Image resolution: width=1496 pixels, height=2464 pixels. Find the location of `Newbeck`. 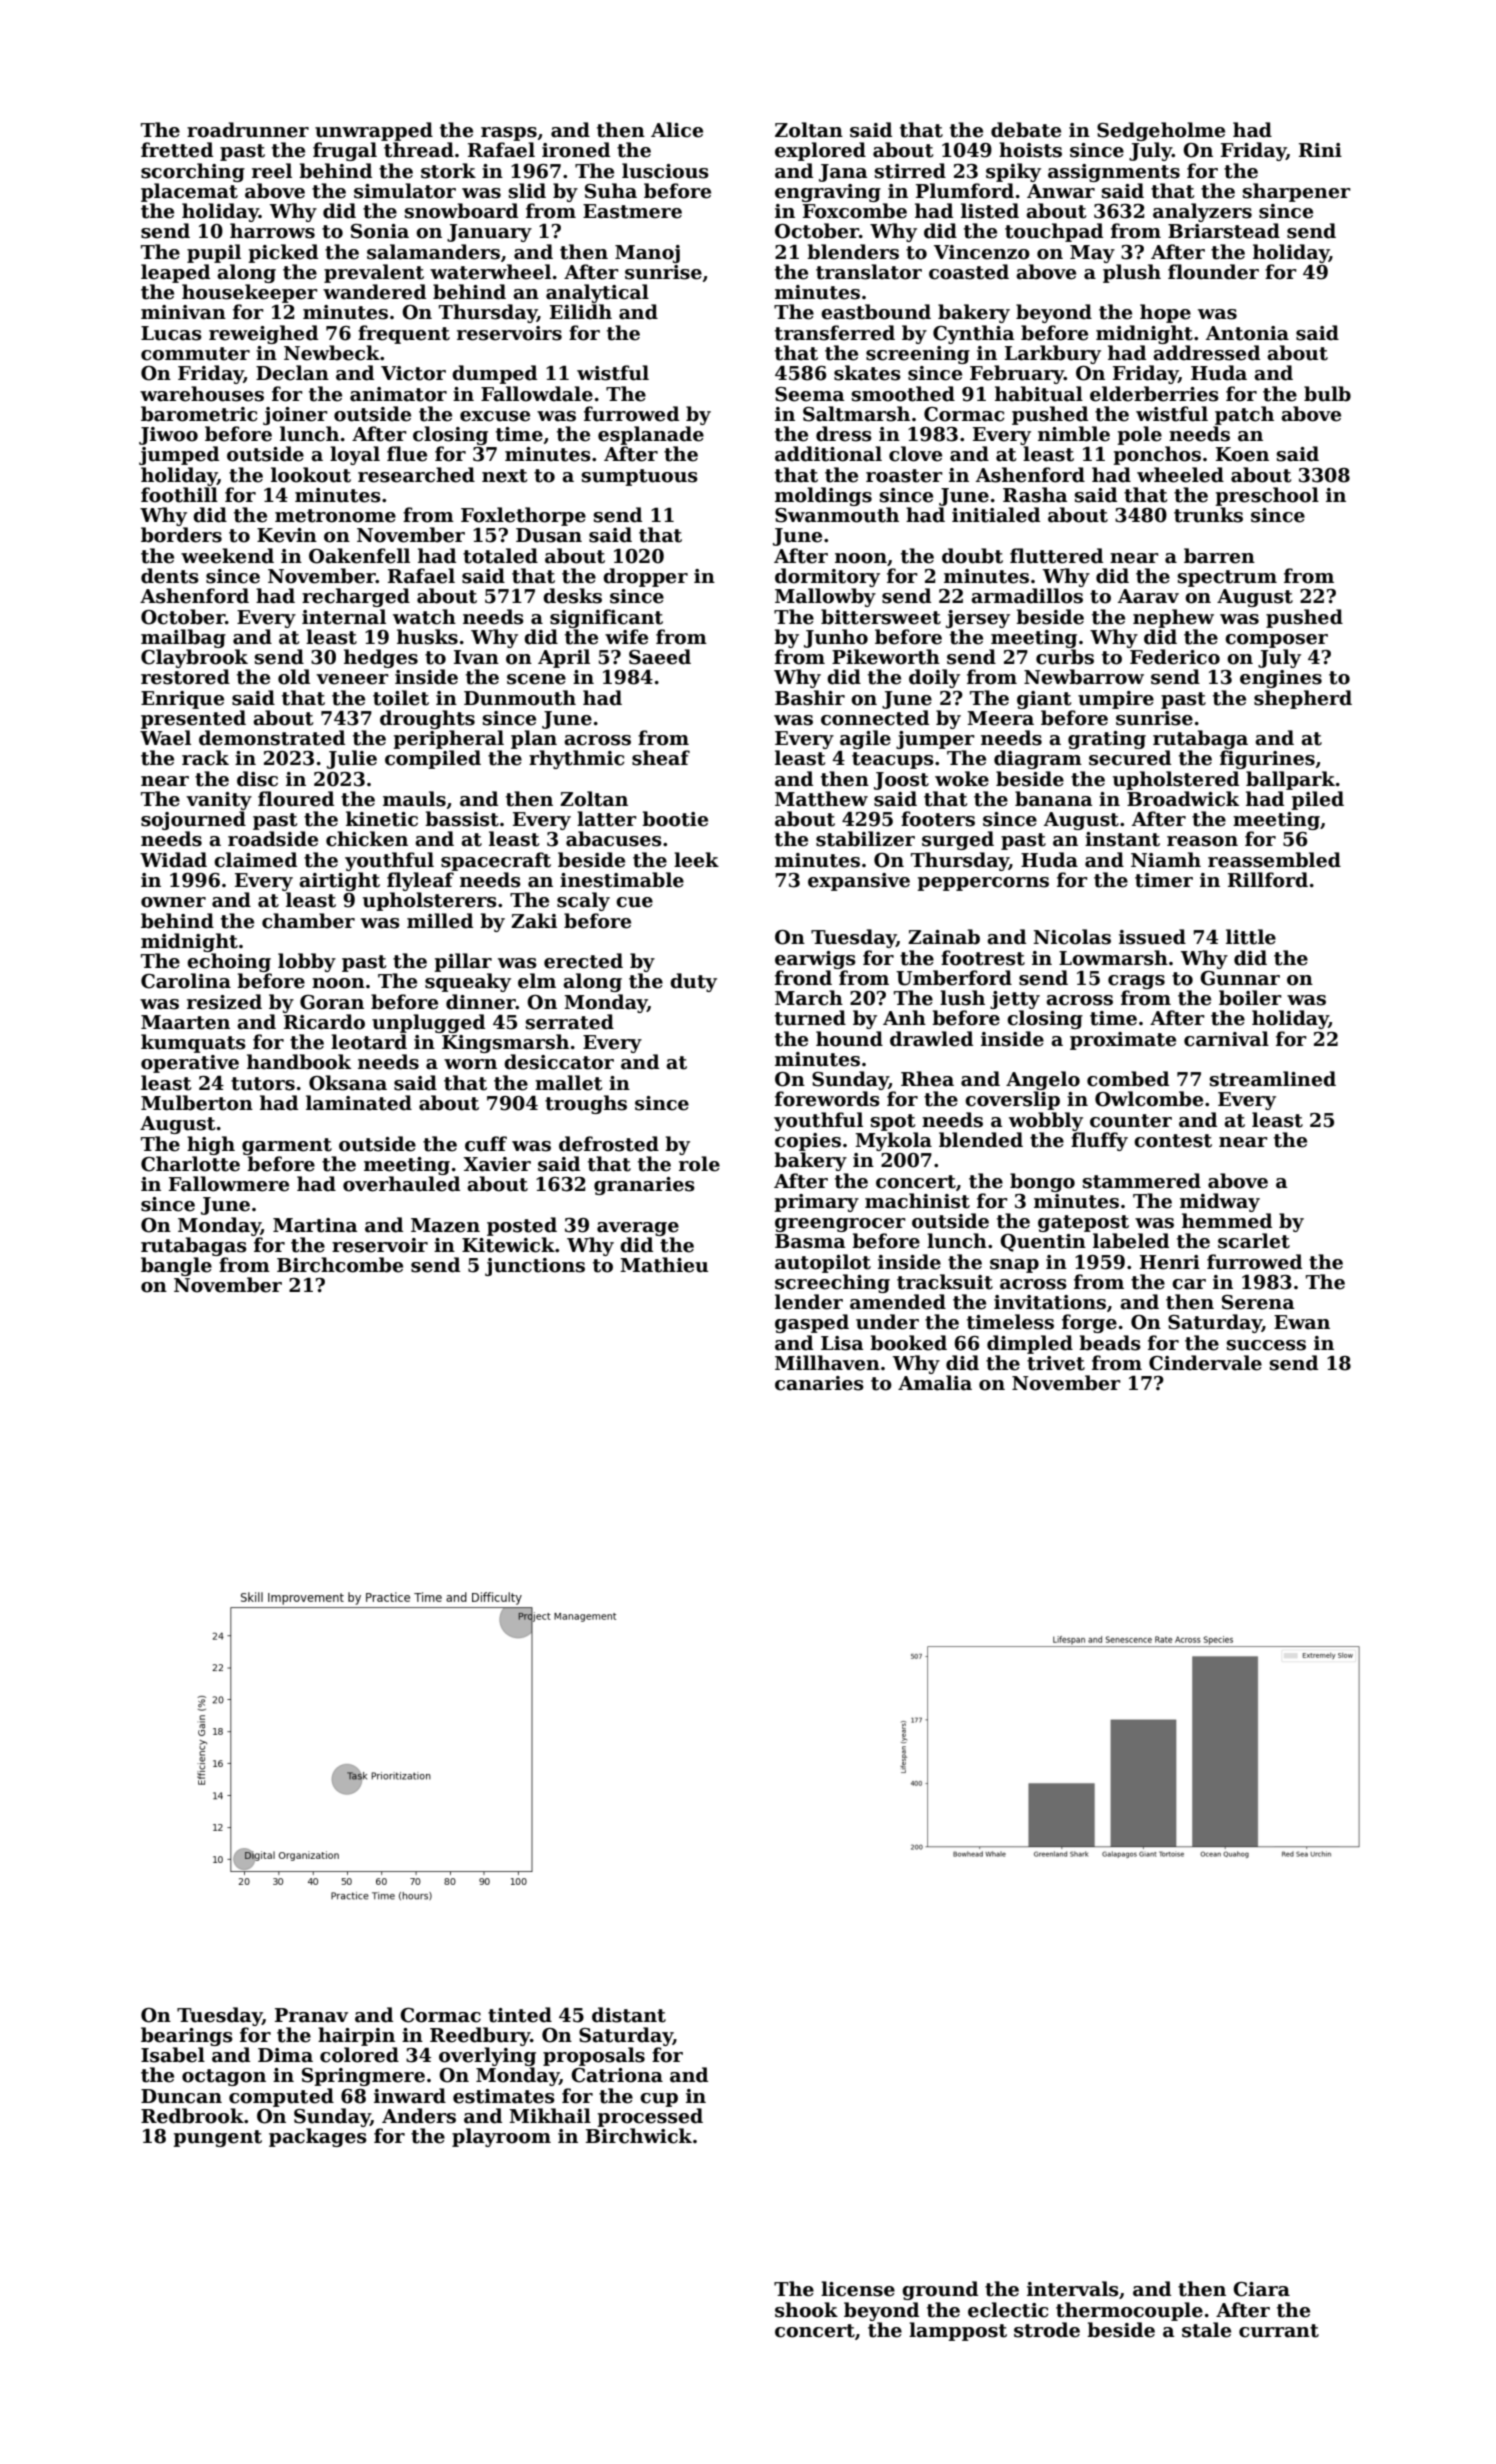

Newbeck is located at coordinates (332, 353).
